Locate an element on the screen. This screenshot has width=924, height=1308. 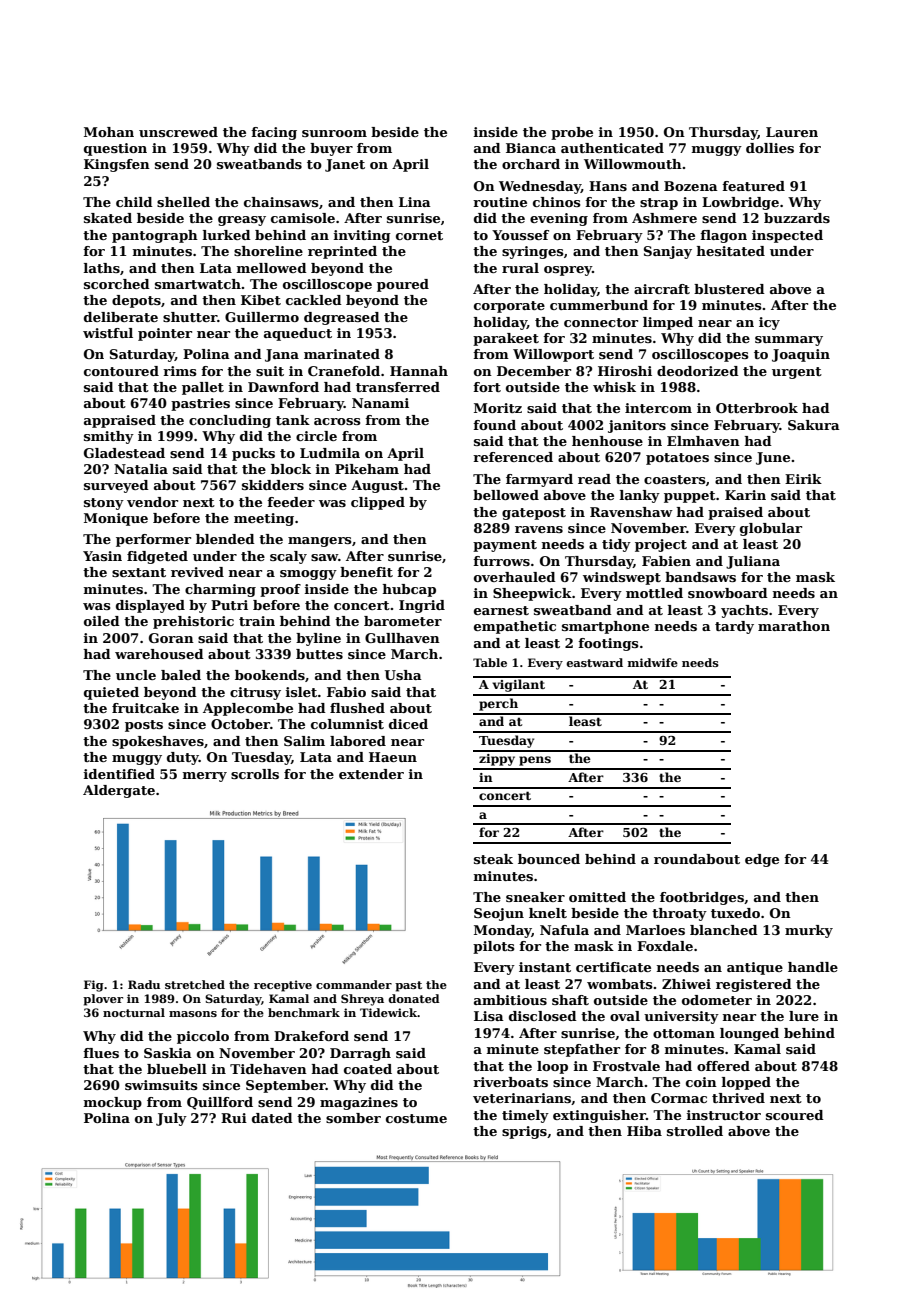
Quillford is located at coordinates (220, 1103).
